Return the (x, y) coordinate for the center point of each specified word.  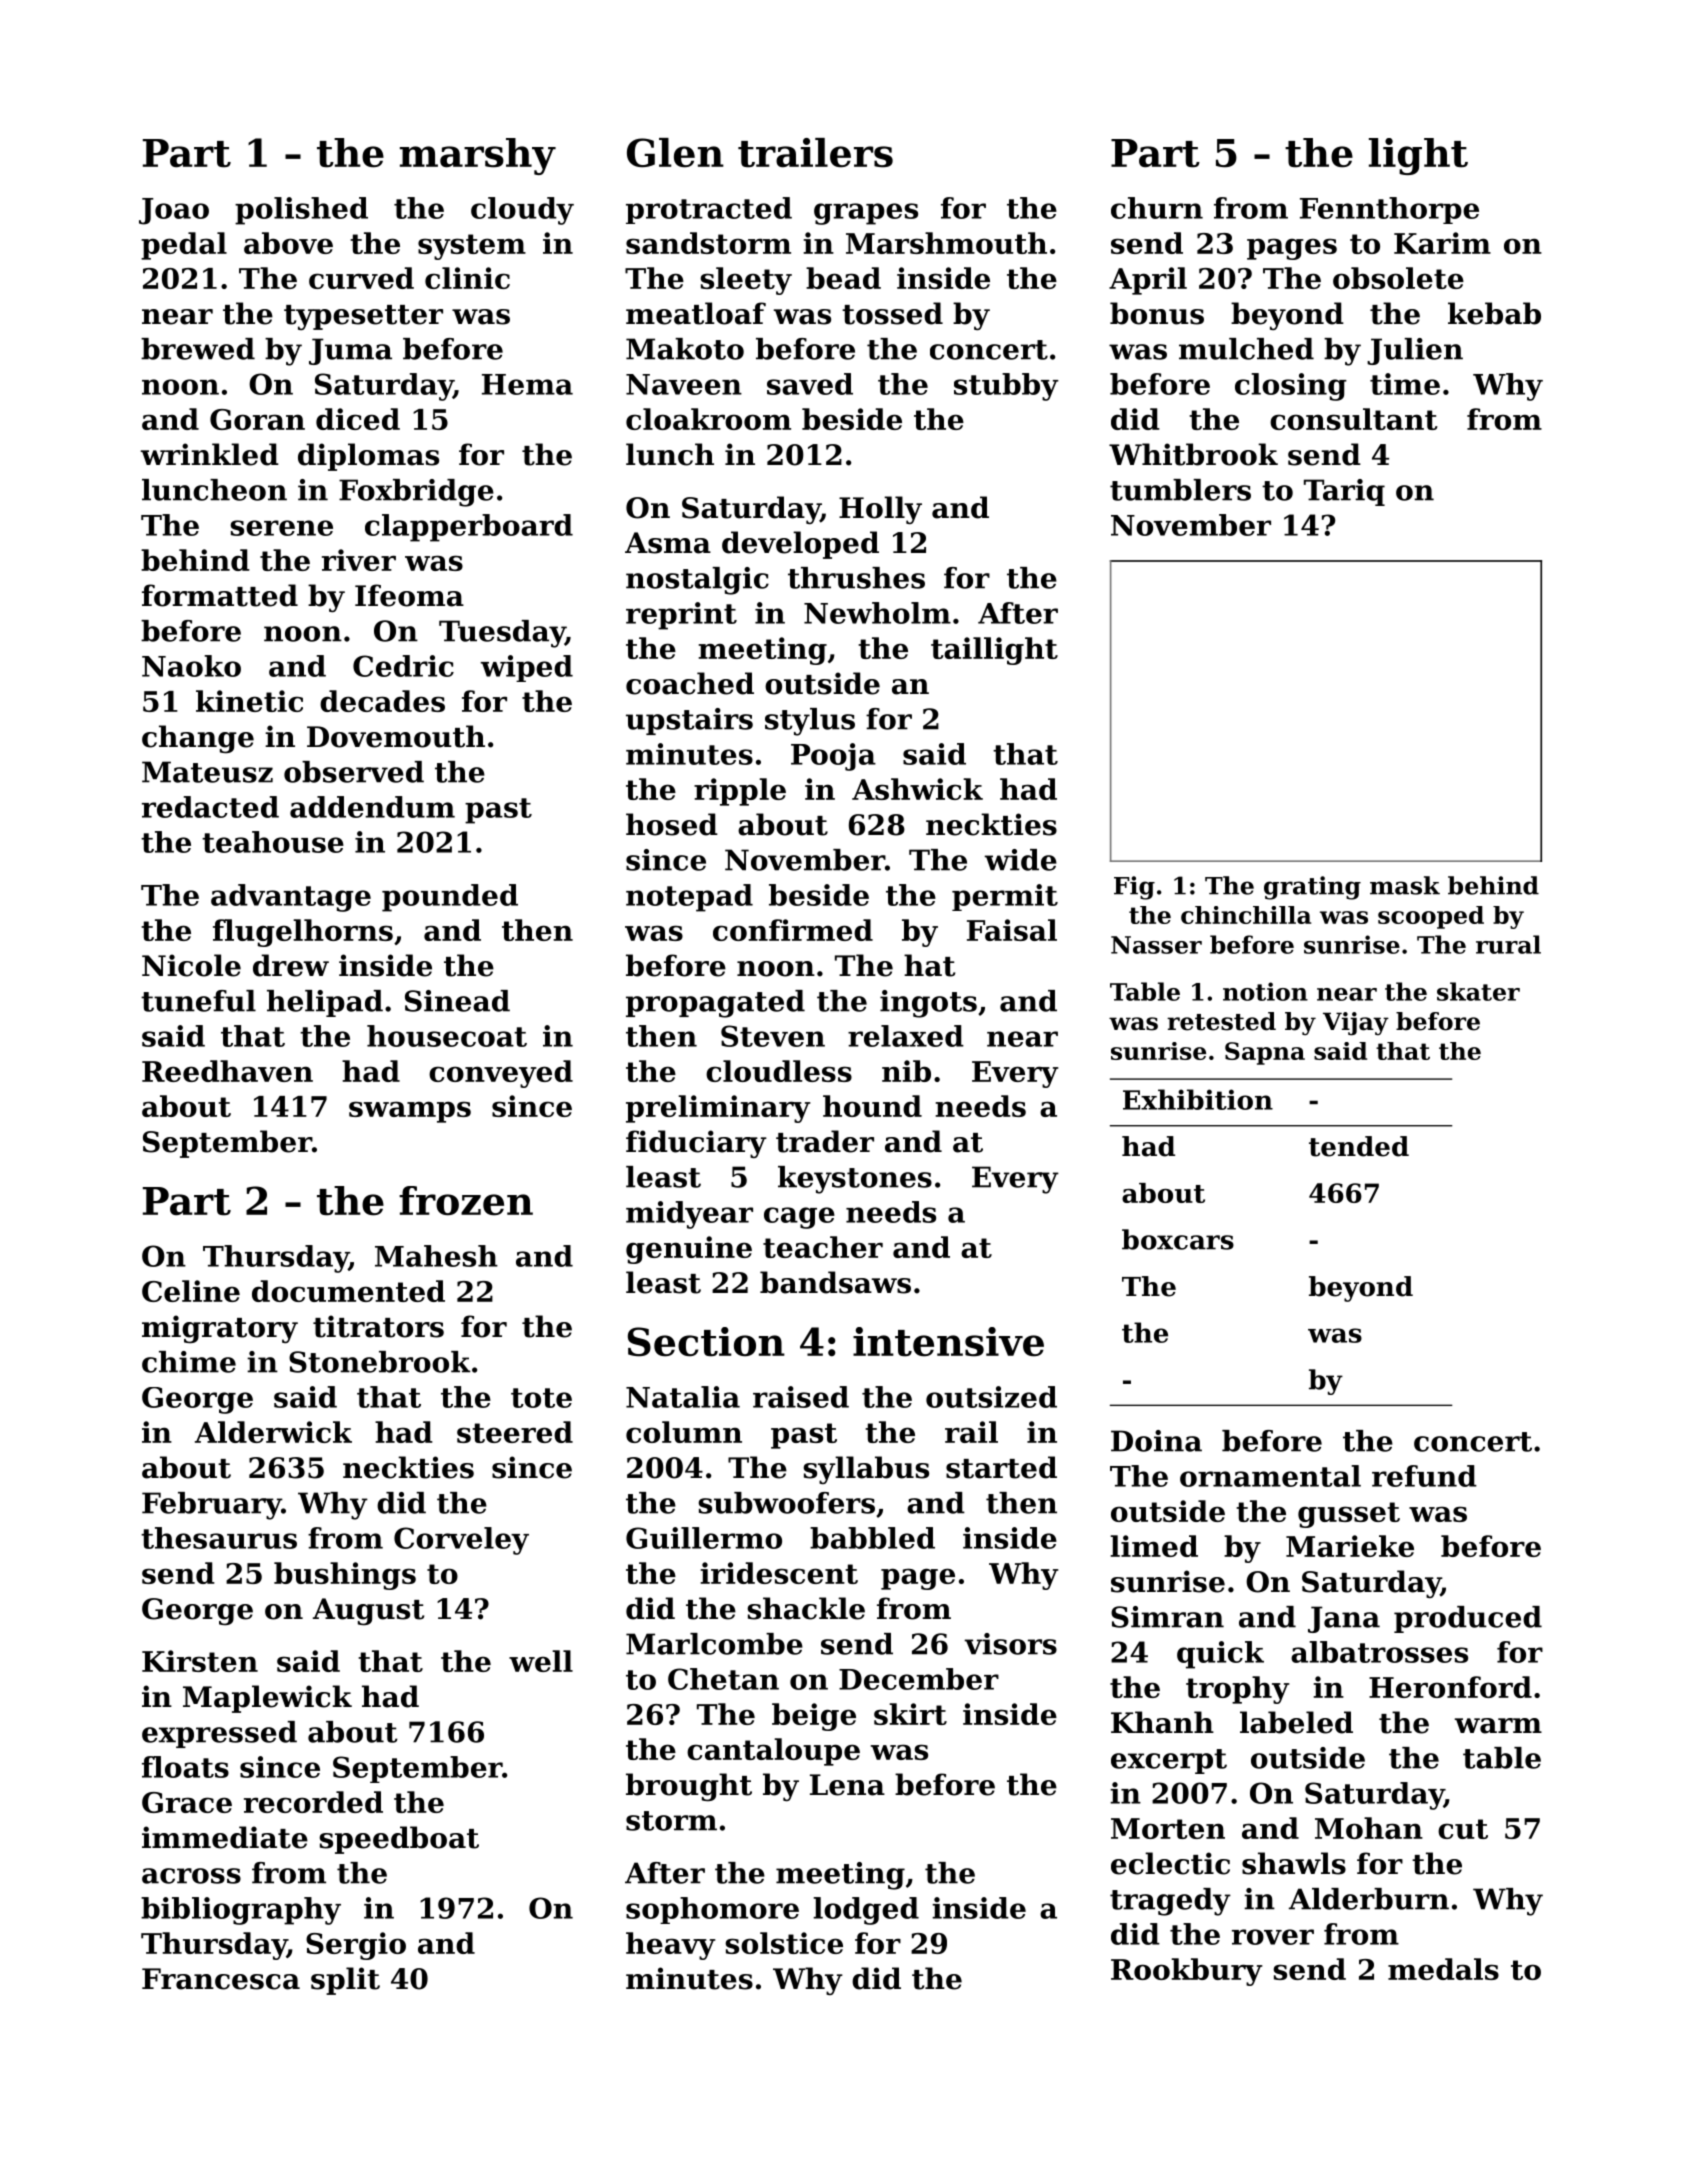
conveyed (501, 1074)
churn (1157, 208)
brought (689, 1787)
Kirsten (200, 1661)
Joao (174, 211)
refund (1424, 1476)
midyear (689, 1215)
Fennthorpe (1389, 210)
